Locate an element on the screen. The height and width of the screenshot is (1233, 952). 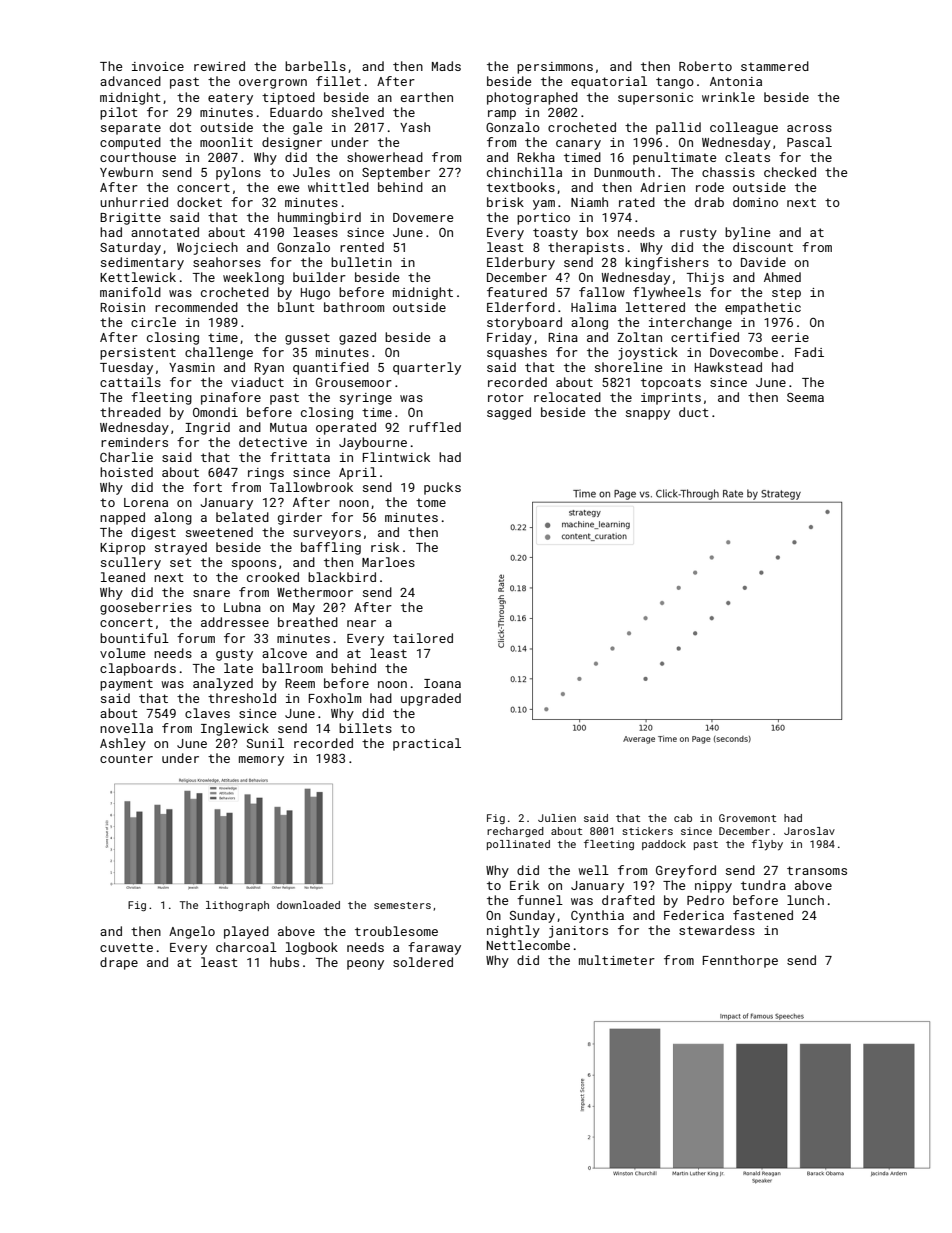
Mads is located at coordinates (446, 66).
